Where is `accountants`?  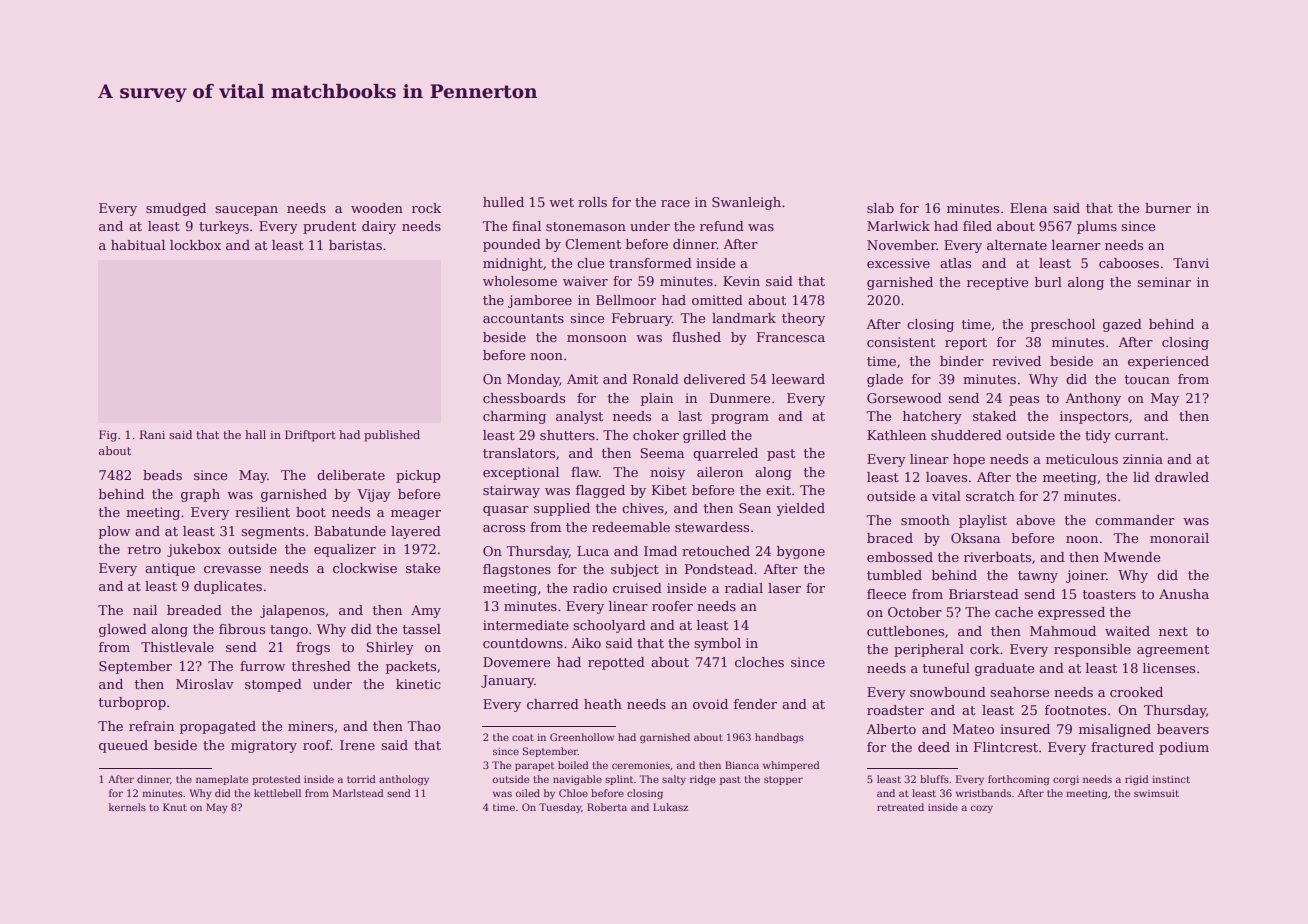
accountants is located at coordinates (523, 318).
